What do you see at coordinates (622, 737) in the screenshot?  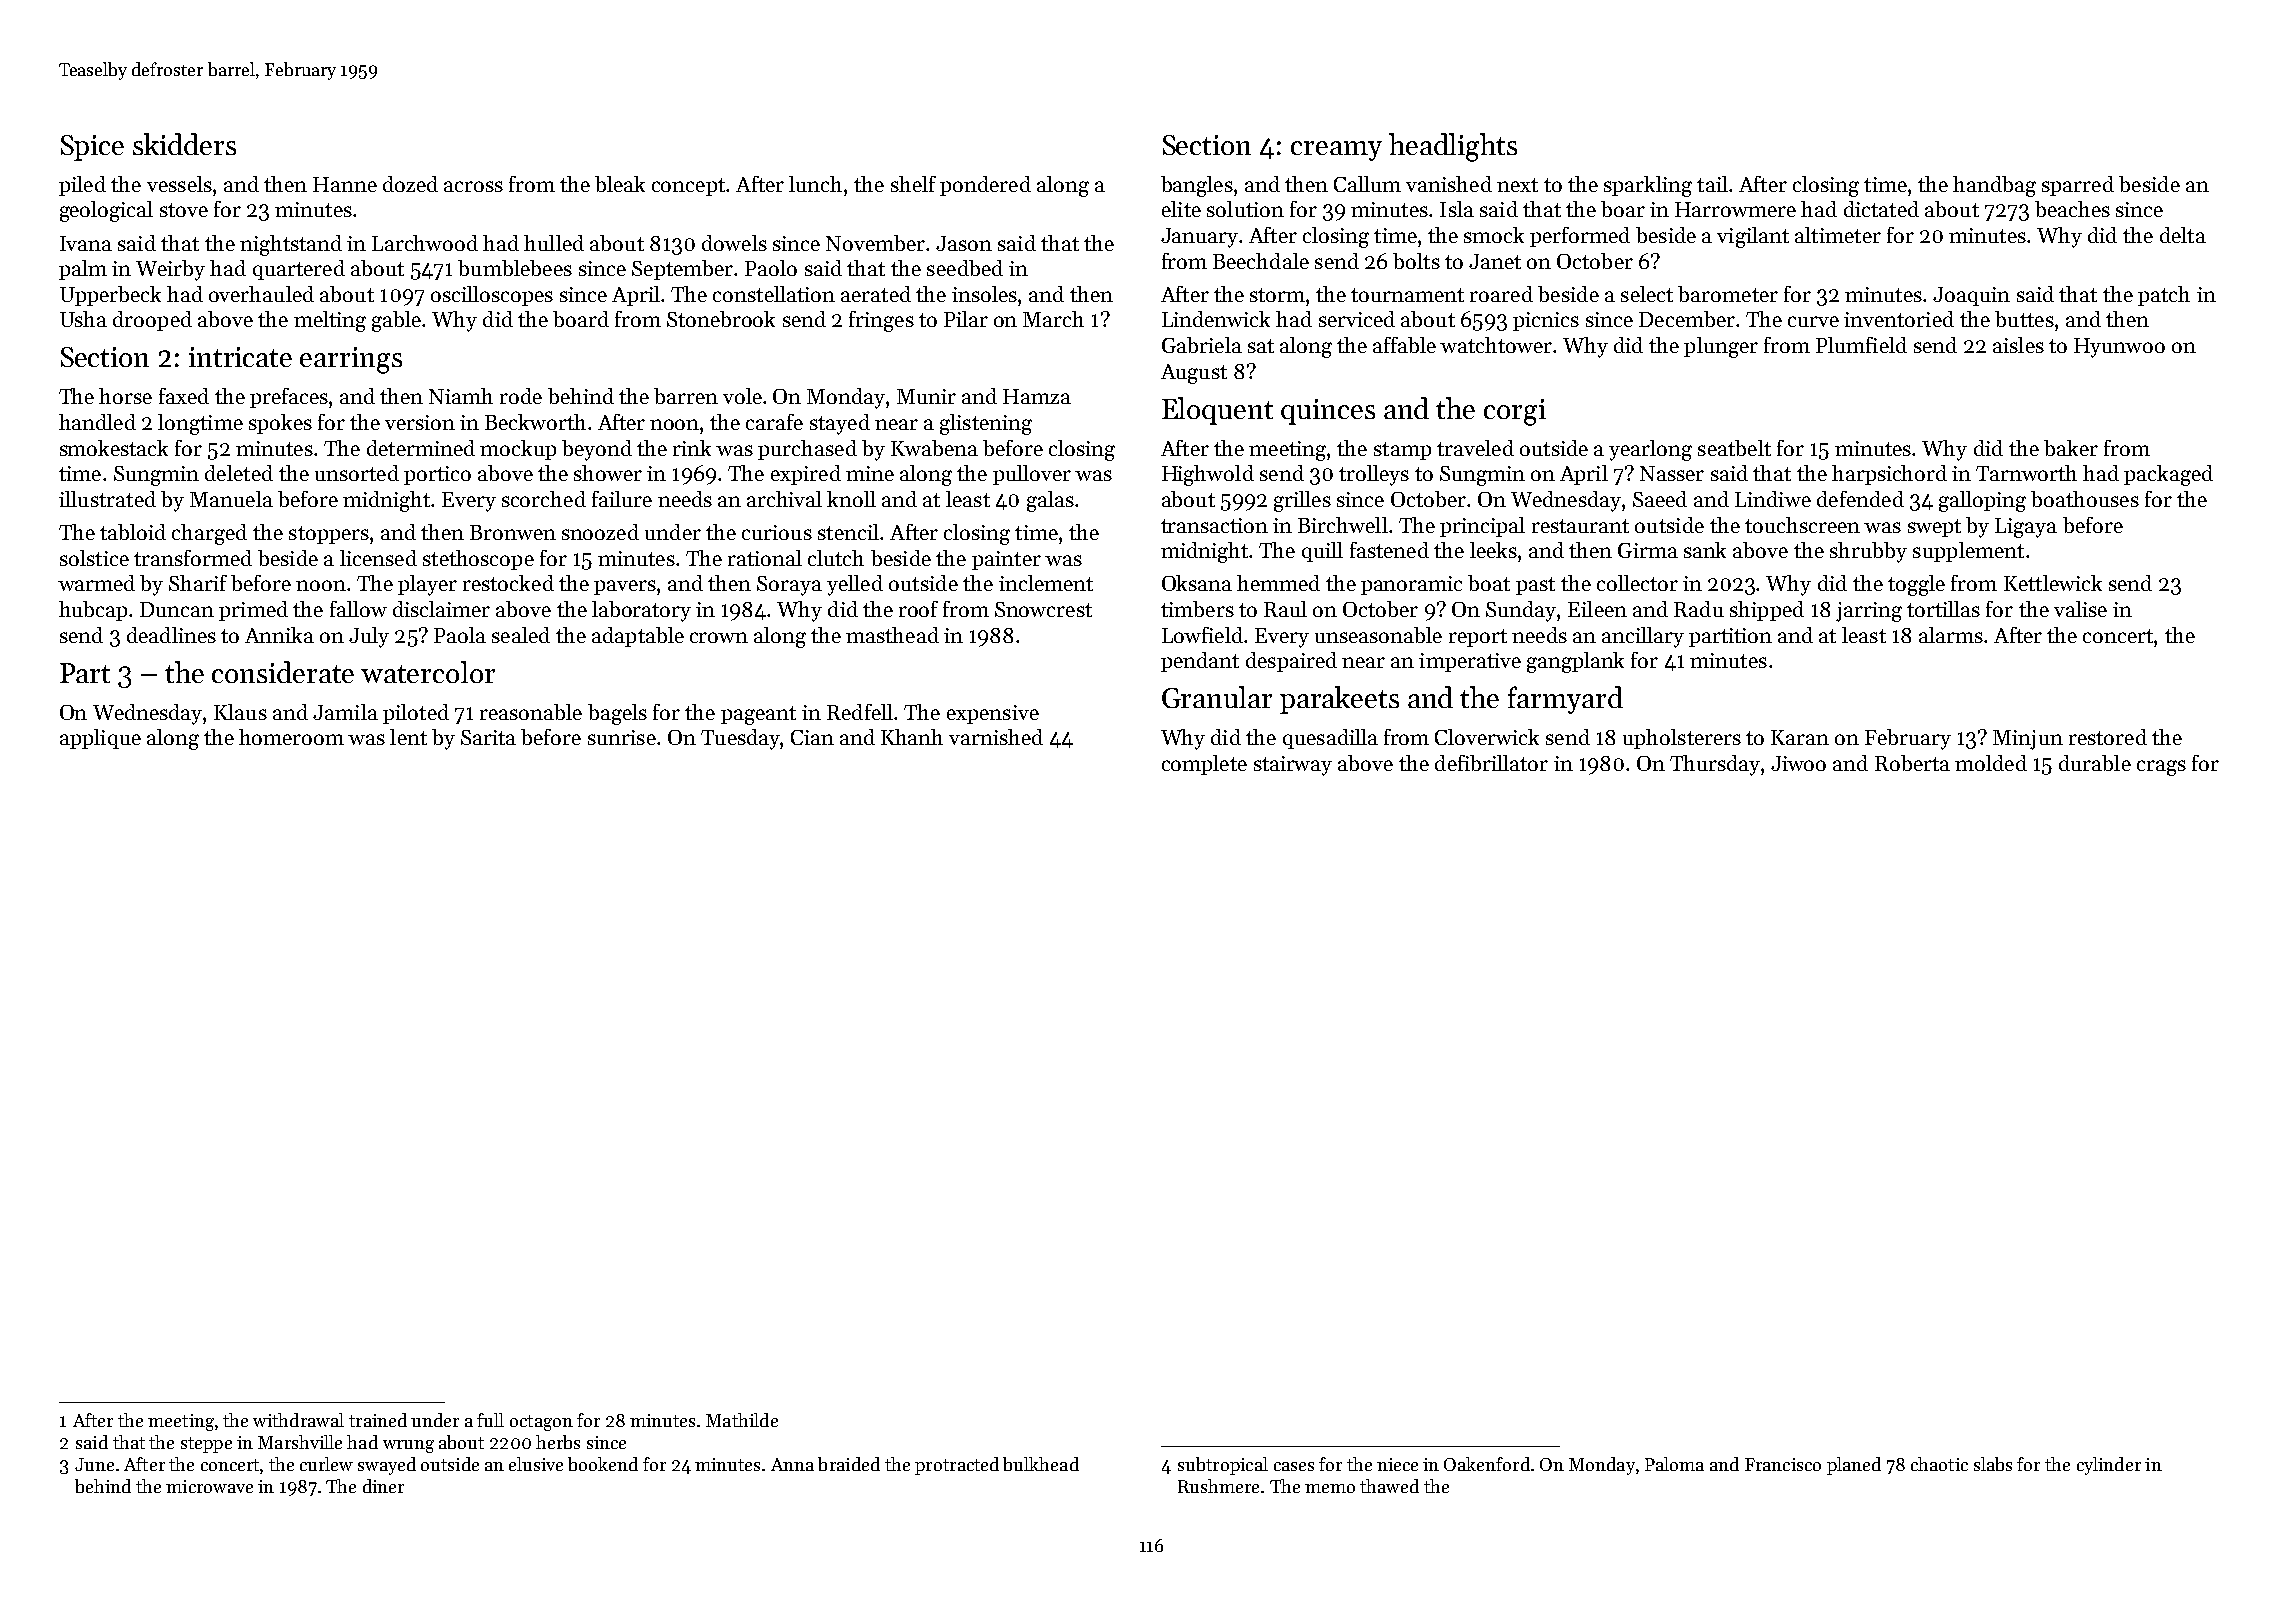 I see `sunrise` at bounding box center [622, 737].
